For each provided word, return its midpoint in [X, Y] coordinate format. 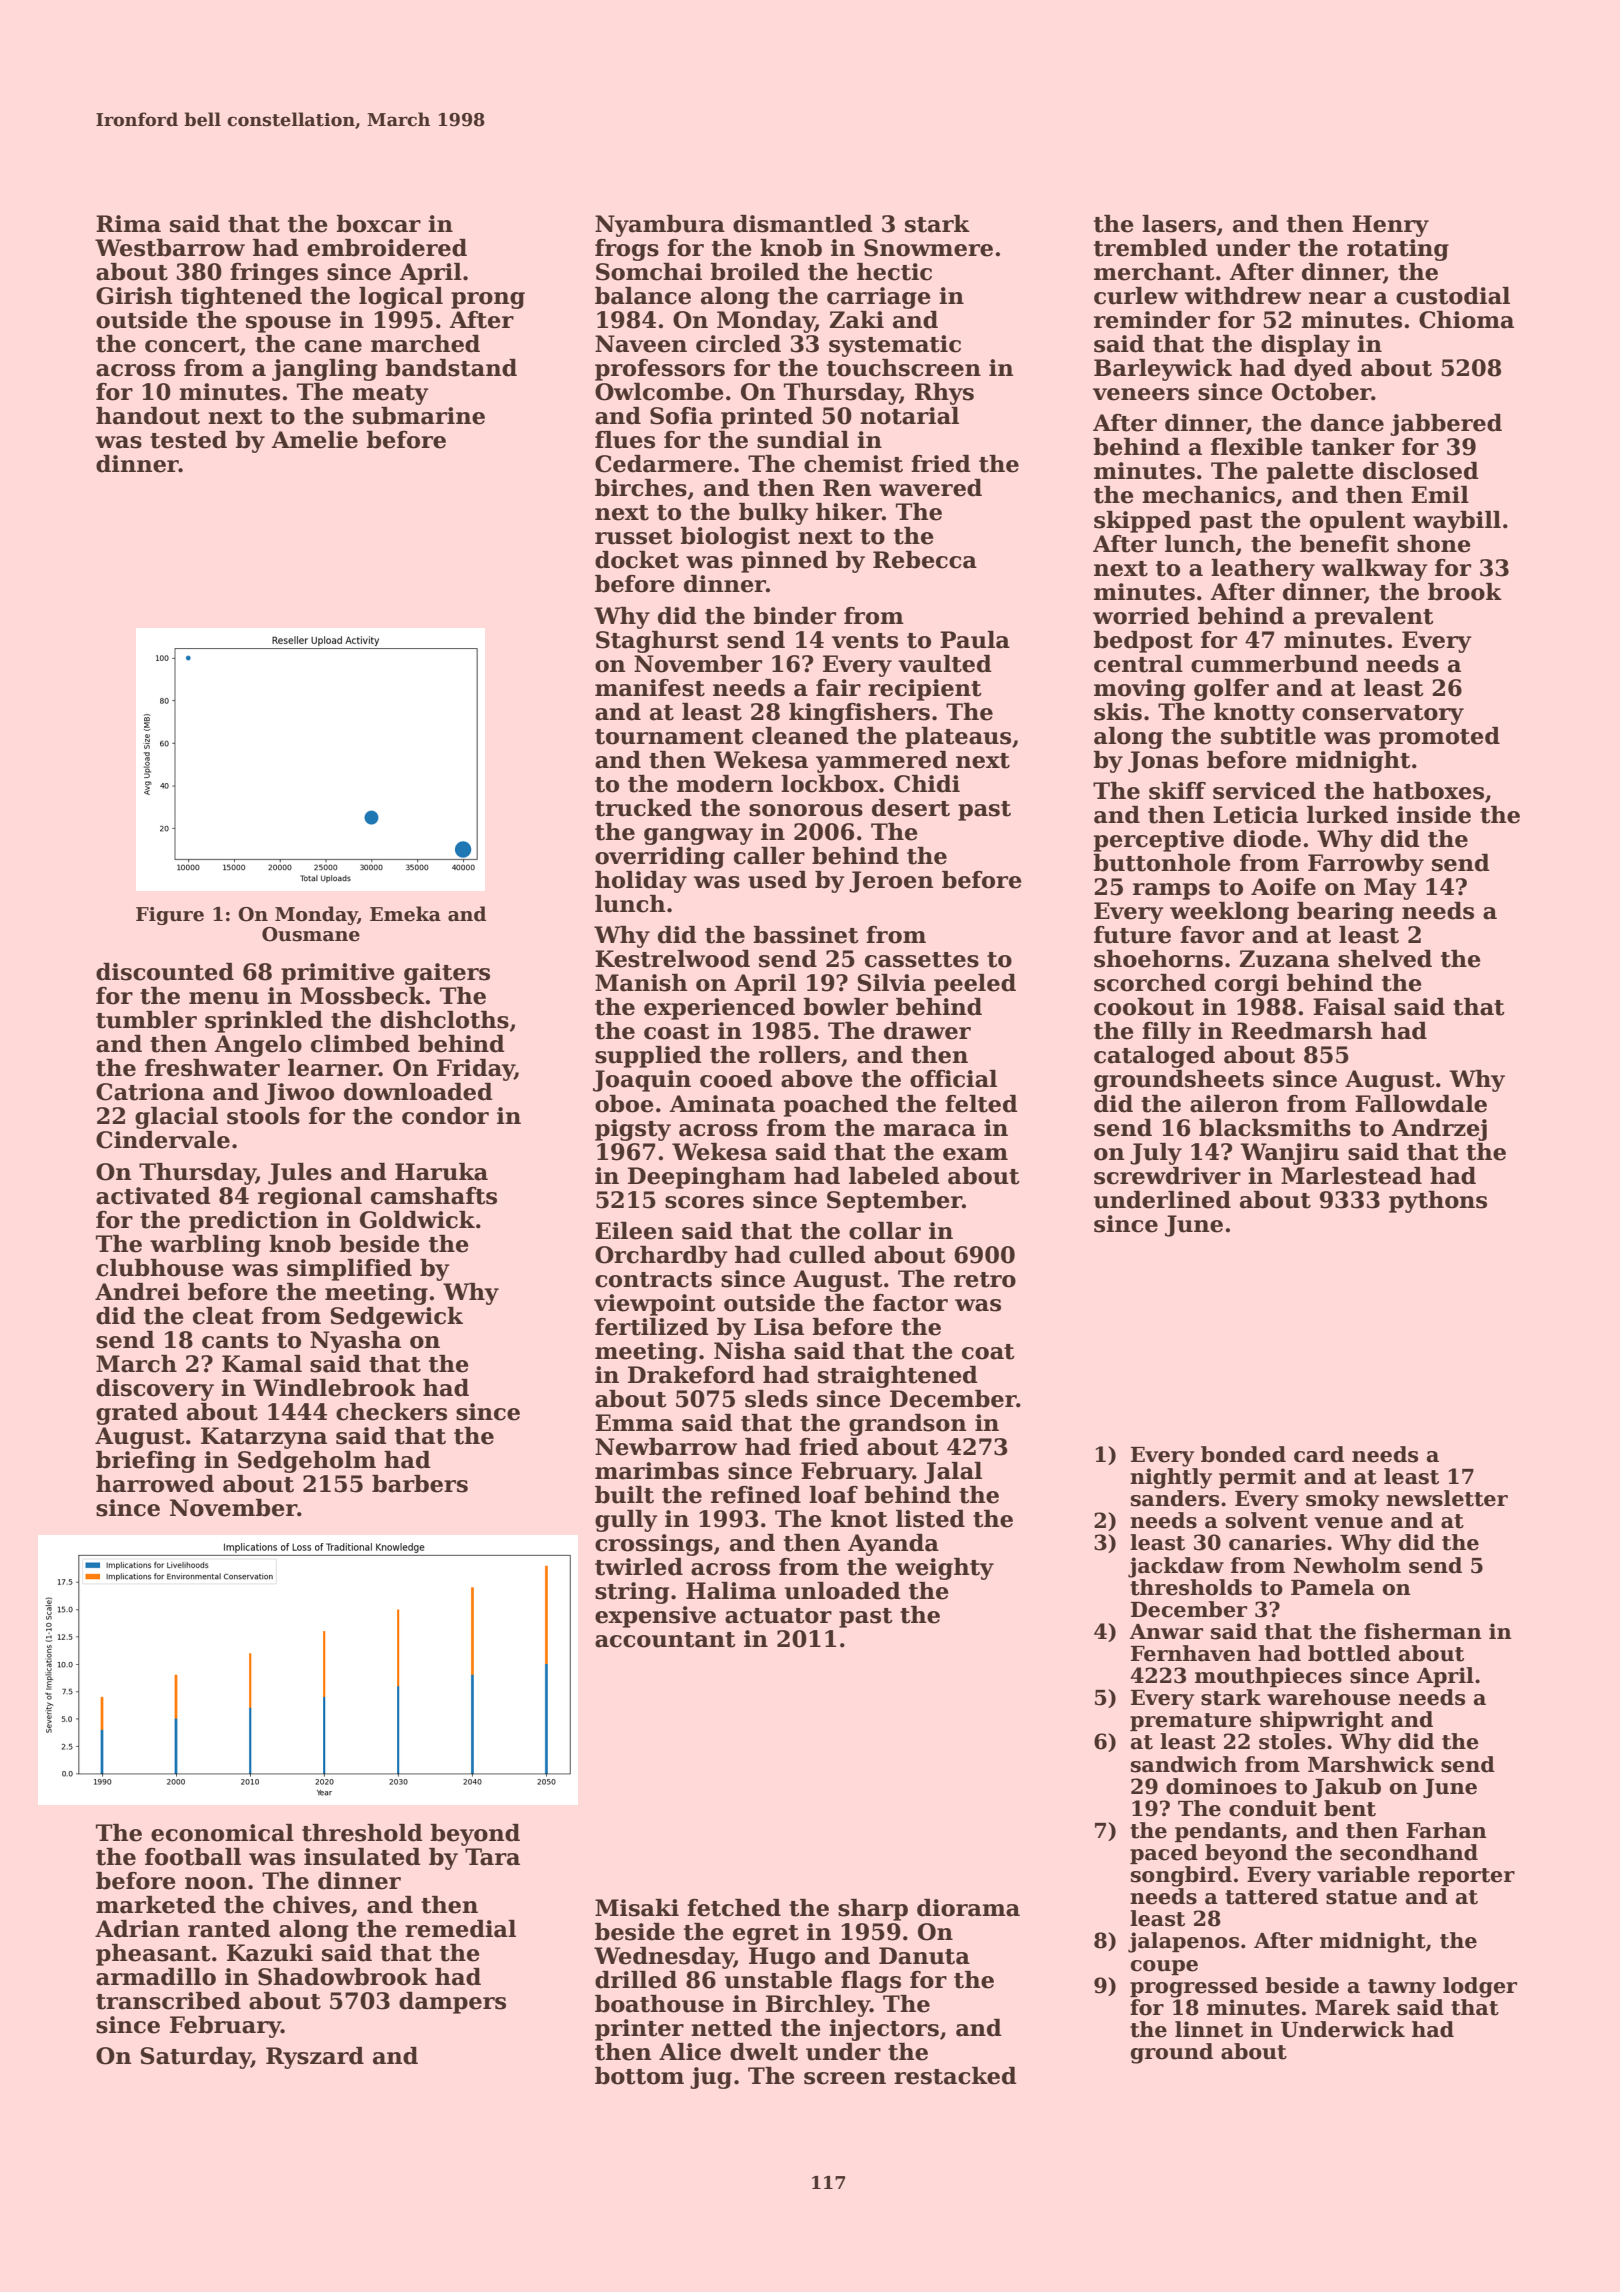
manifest [650, 688]
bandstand [451, 368]
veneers [1141, 394]
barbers [420, 1484]
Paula [975, 640]
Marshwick [1371, 1764]
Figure [170, 916]
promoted [1439, 738]
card [1319, 1454]
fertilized [652, 1327]
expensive [655, 1617]
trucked [643, 808]
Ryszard [315, 2058]
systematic [895, 346]
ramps [1171, 891]
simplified [349, 1270]
